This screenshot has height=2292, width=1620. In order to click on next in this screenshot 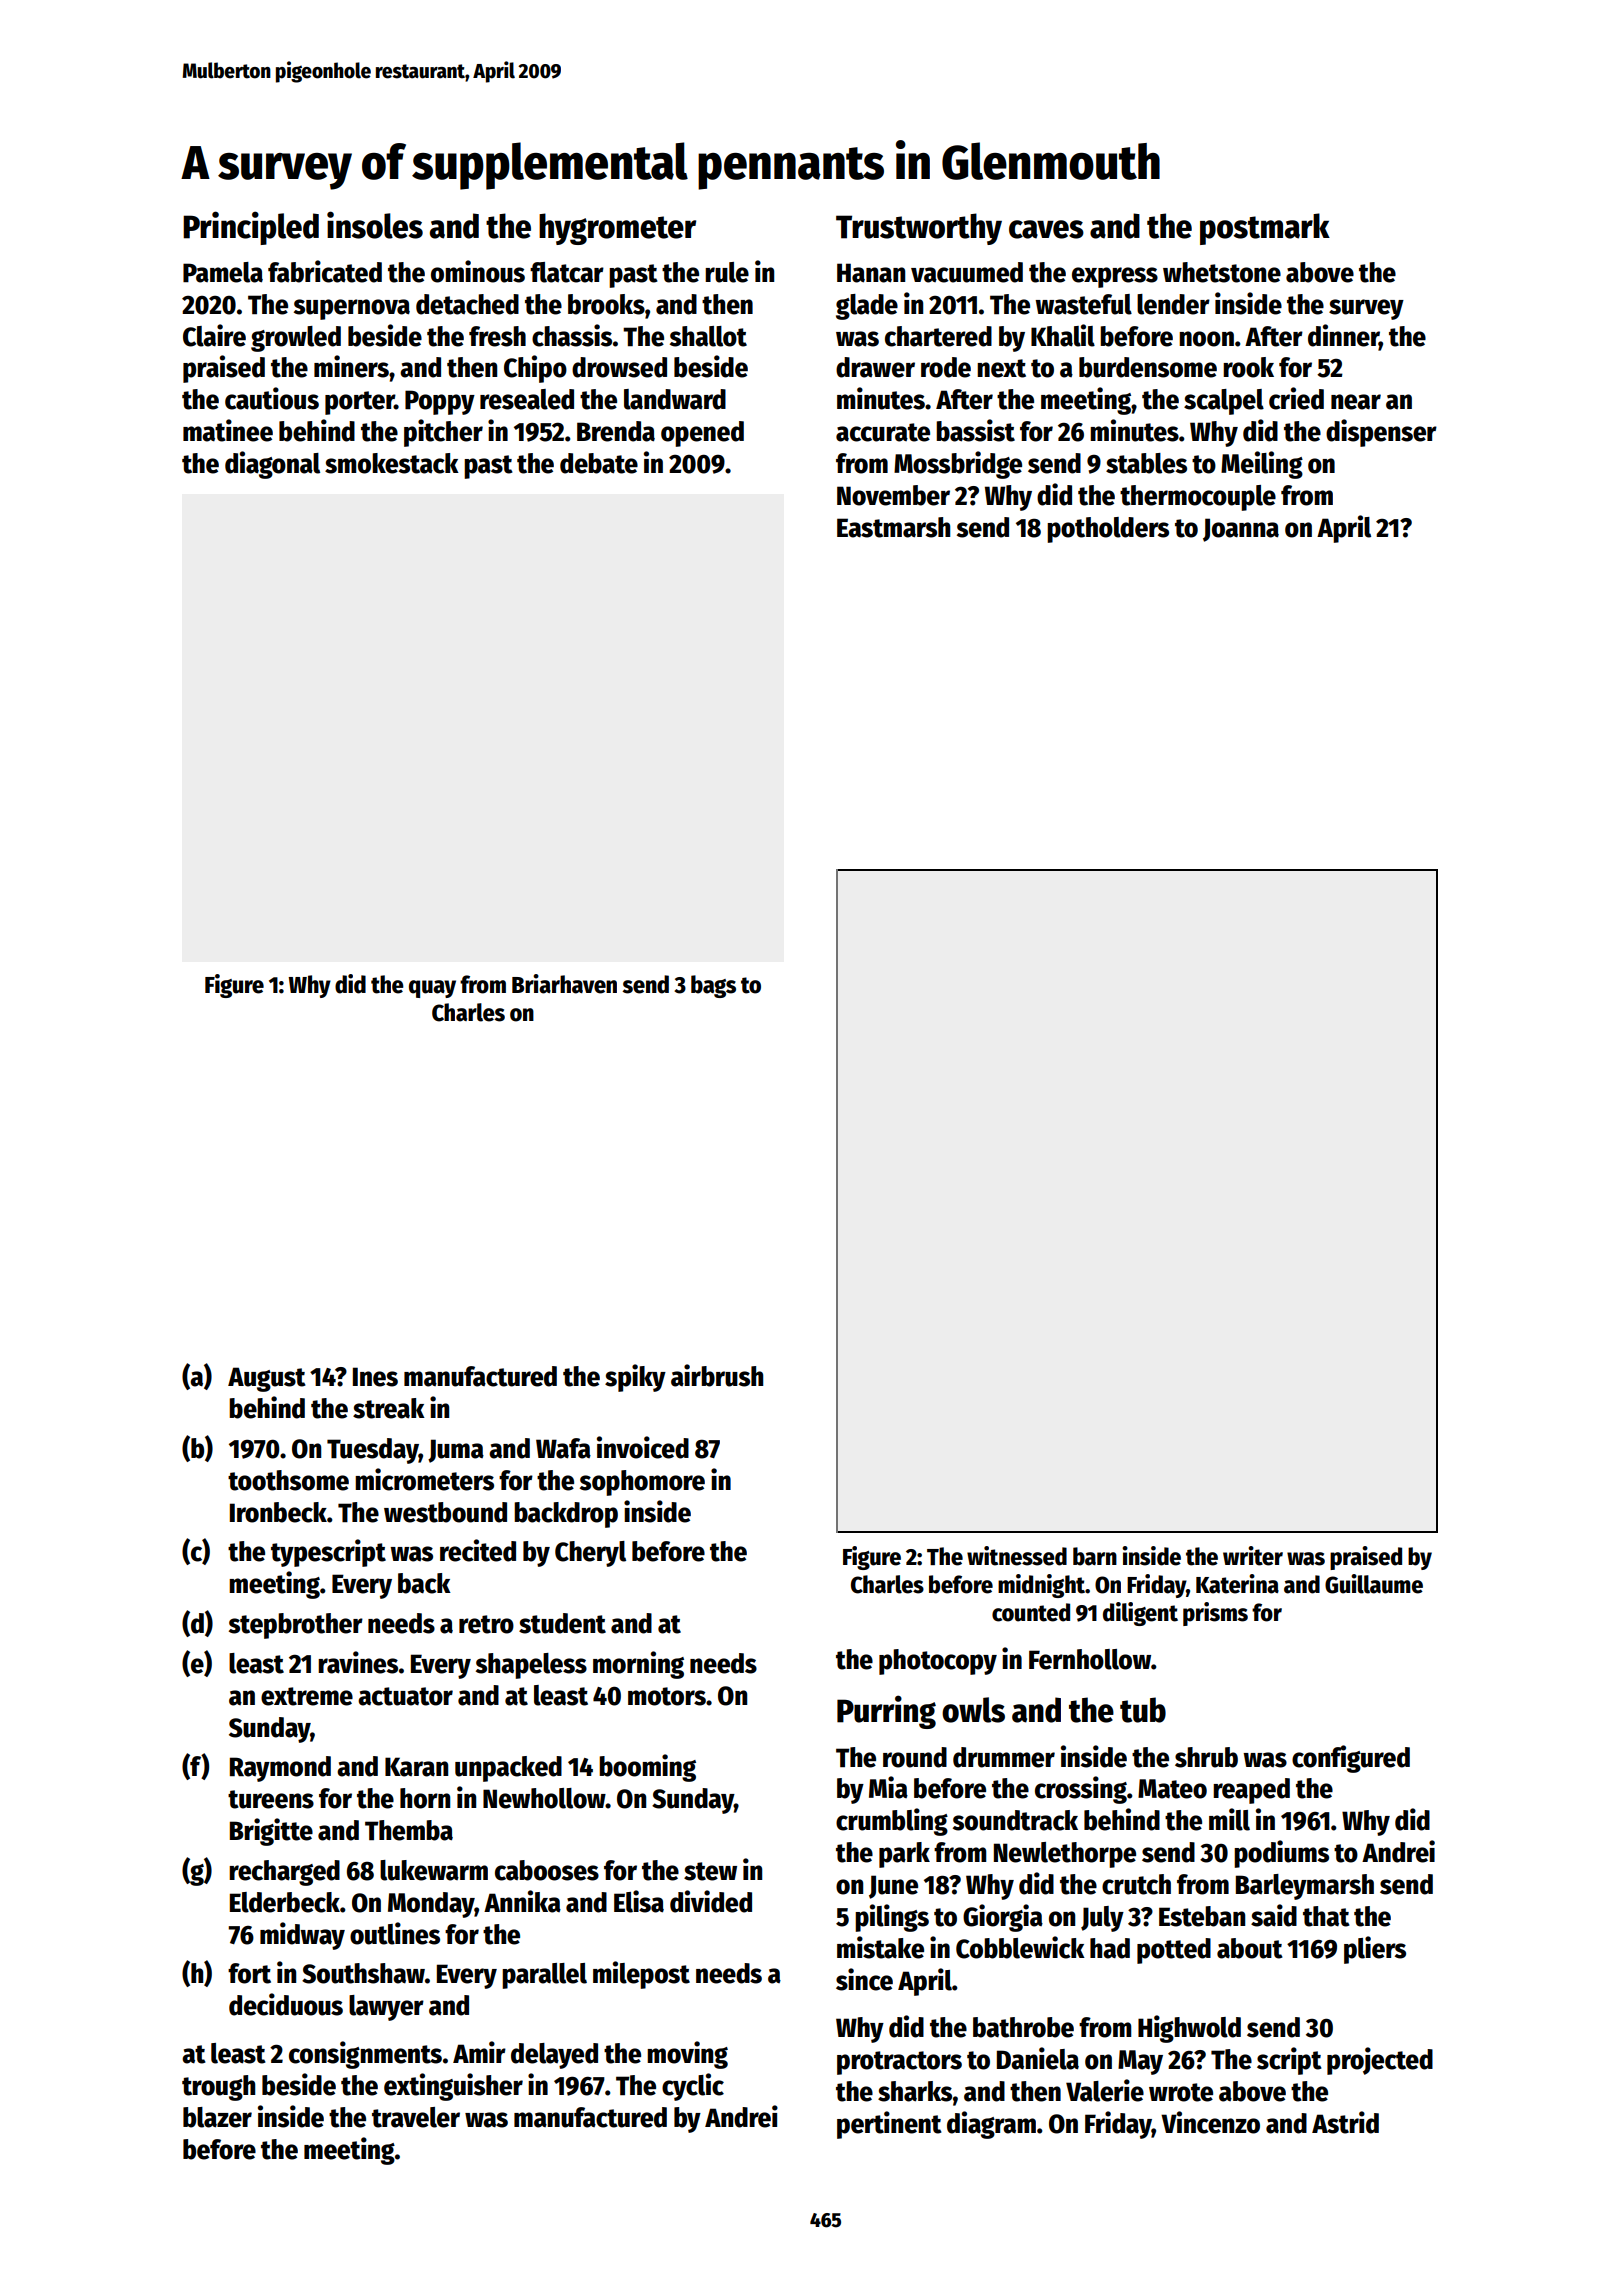, I will do `click(1001, 368)`.
